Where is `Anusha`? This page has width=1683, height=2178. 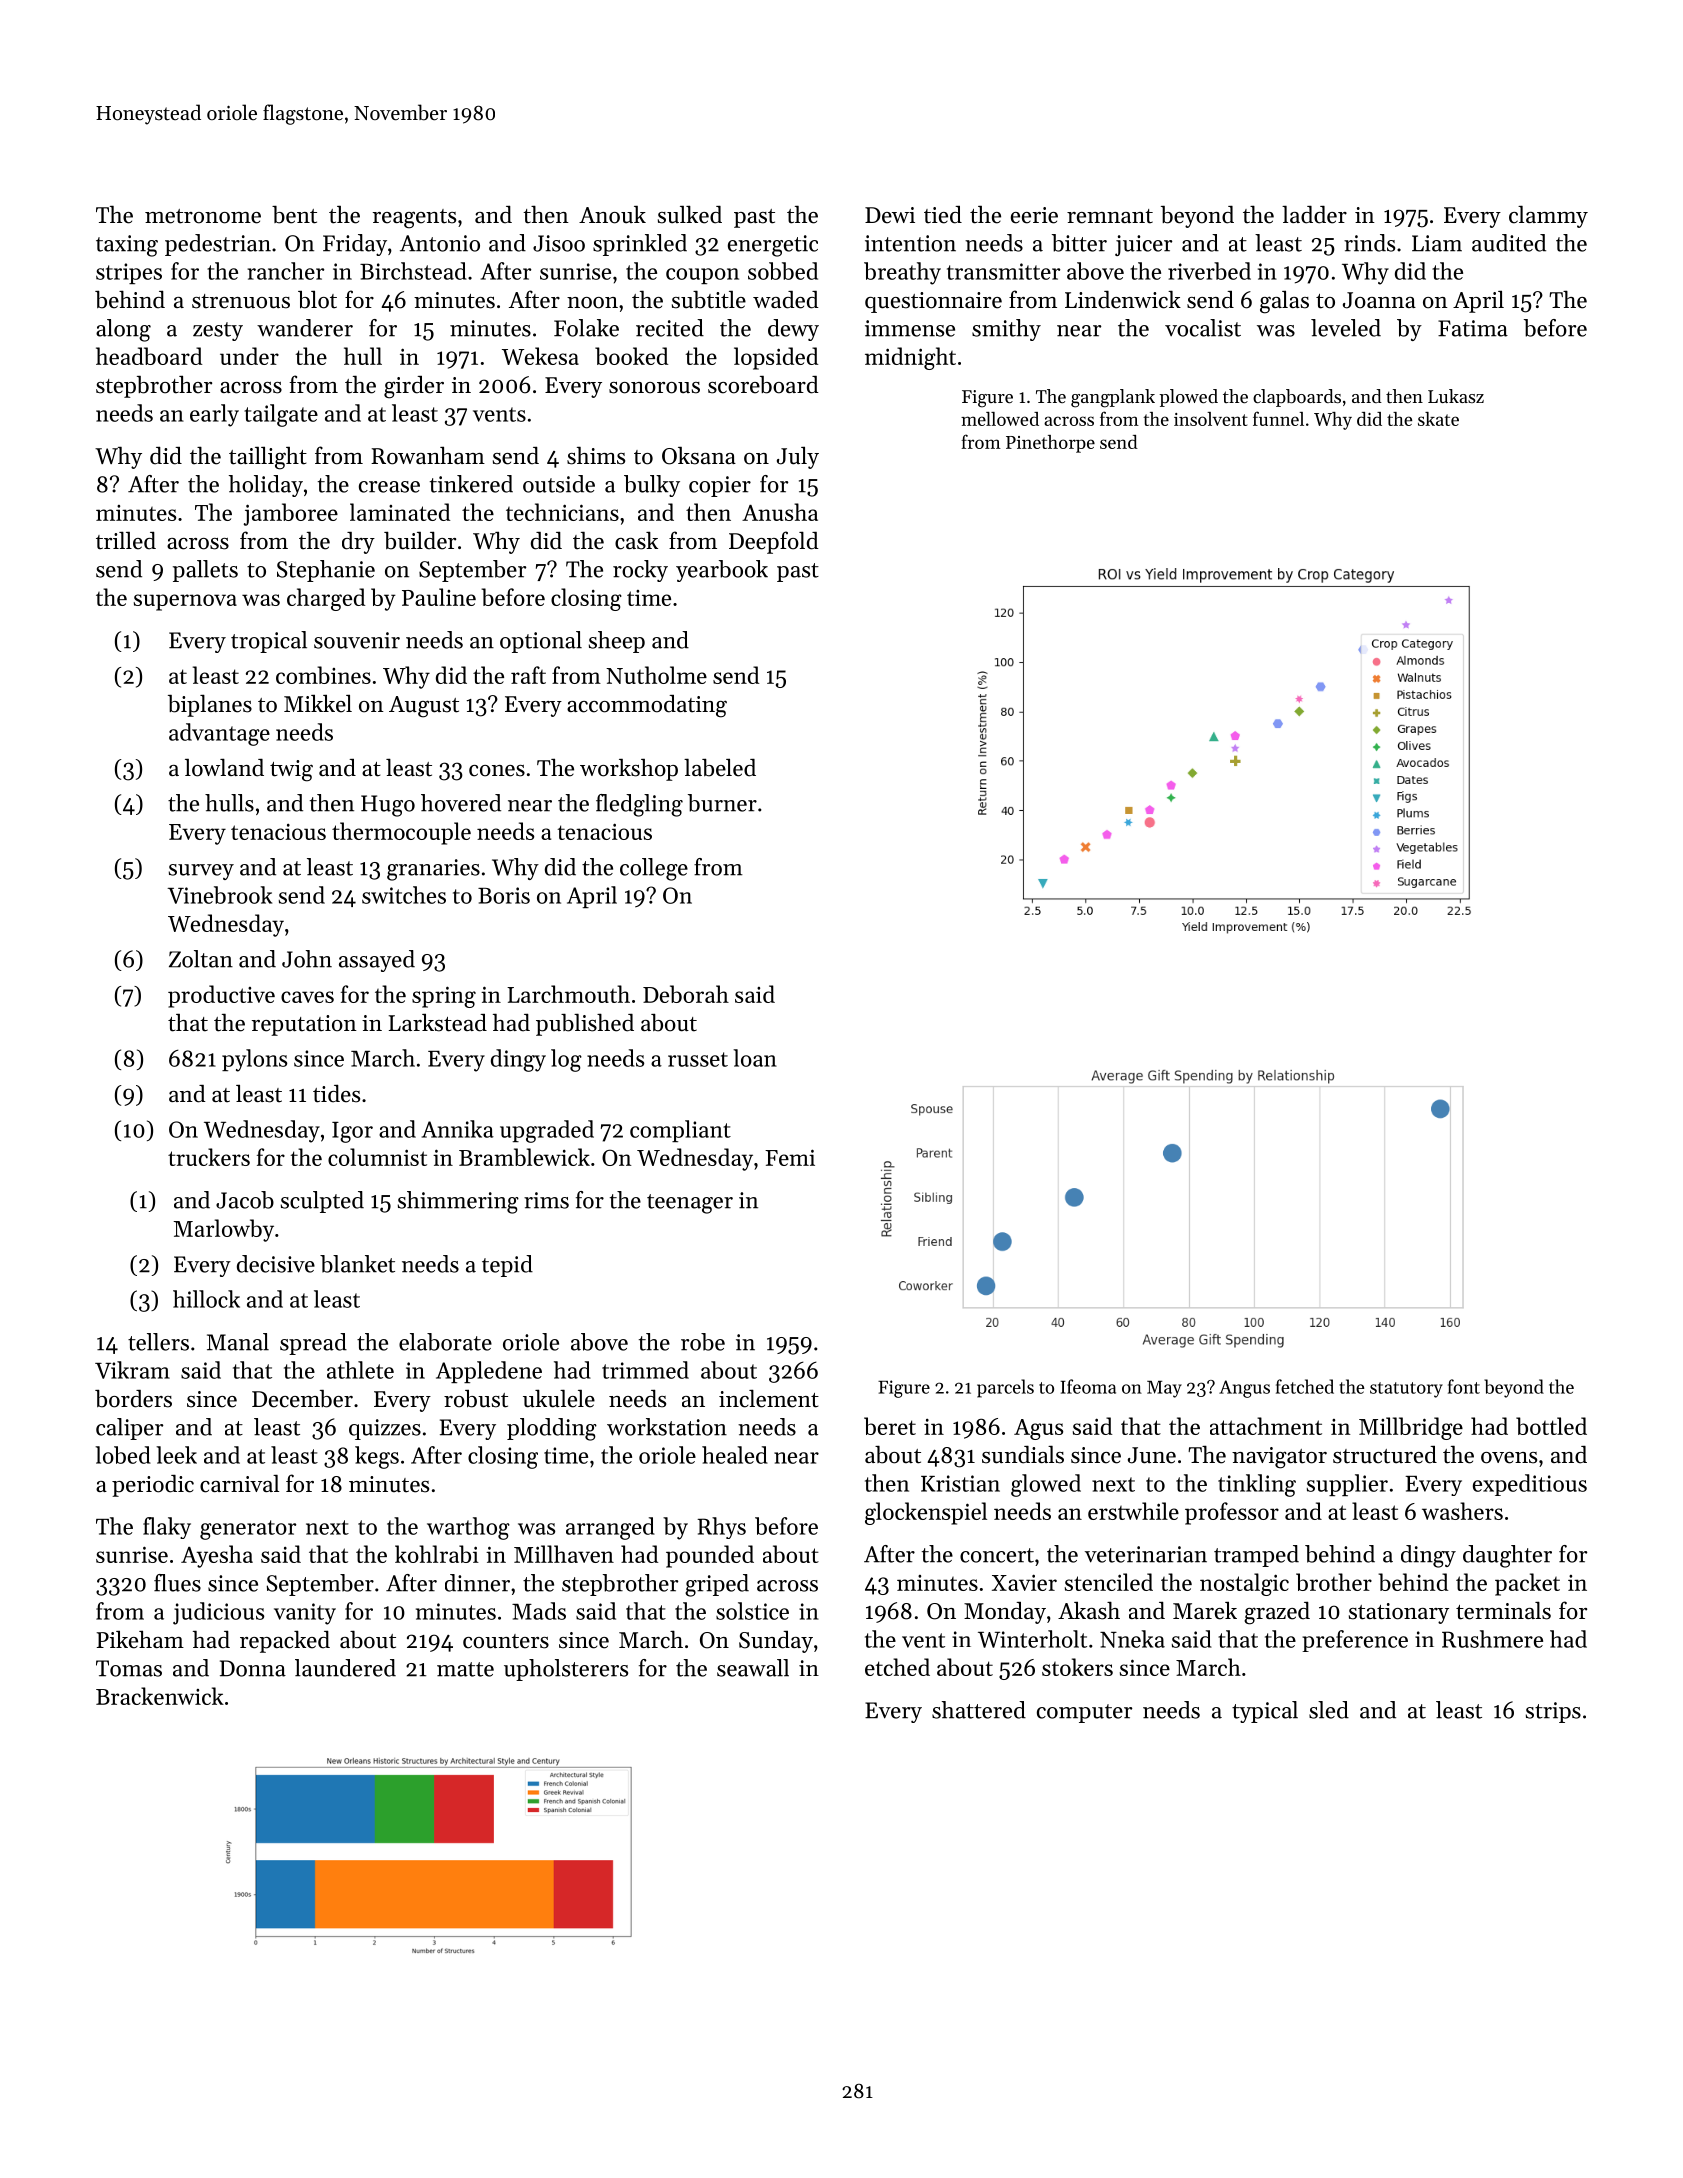 Anusha is located at coordinates (780, 512).
